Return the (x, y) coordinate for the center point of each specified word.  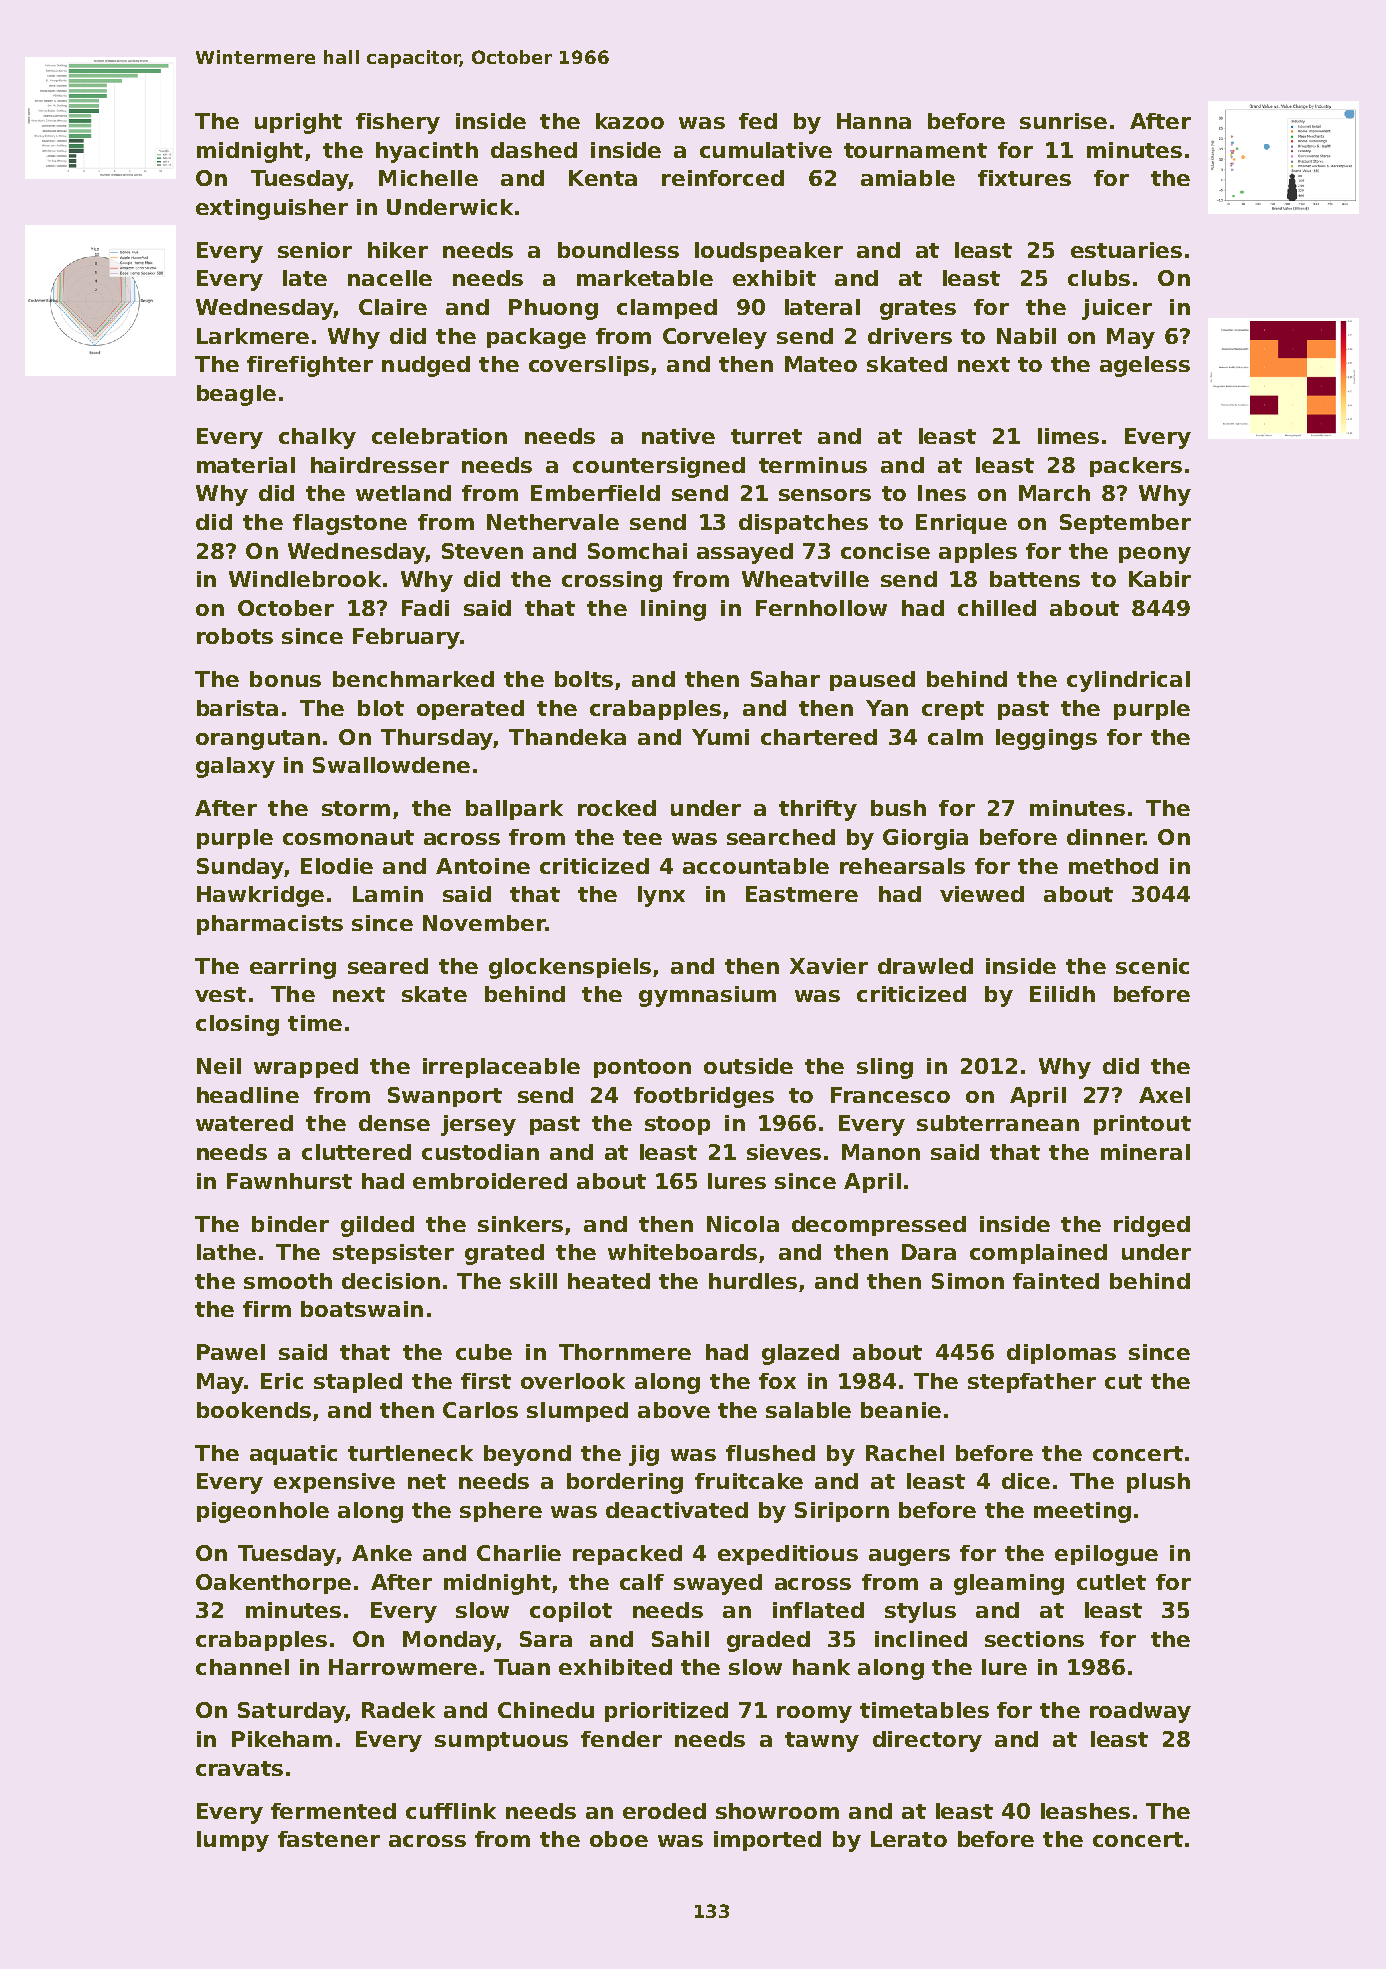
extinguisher (272, 209)
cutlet (1111, 1582)
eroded (664, 1811)
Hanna (874, 121)
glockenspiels (570, 968)
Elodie (337, 866)
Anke (382, 1553)
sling (885, 1068)
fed (758, 121)
